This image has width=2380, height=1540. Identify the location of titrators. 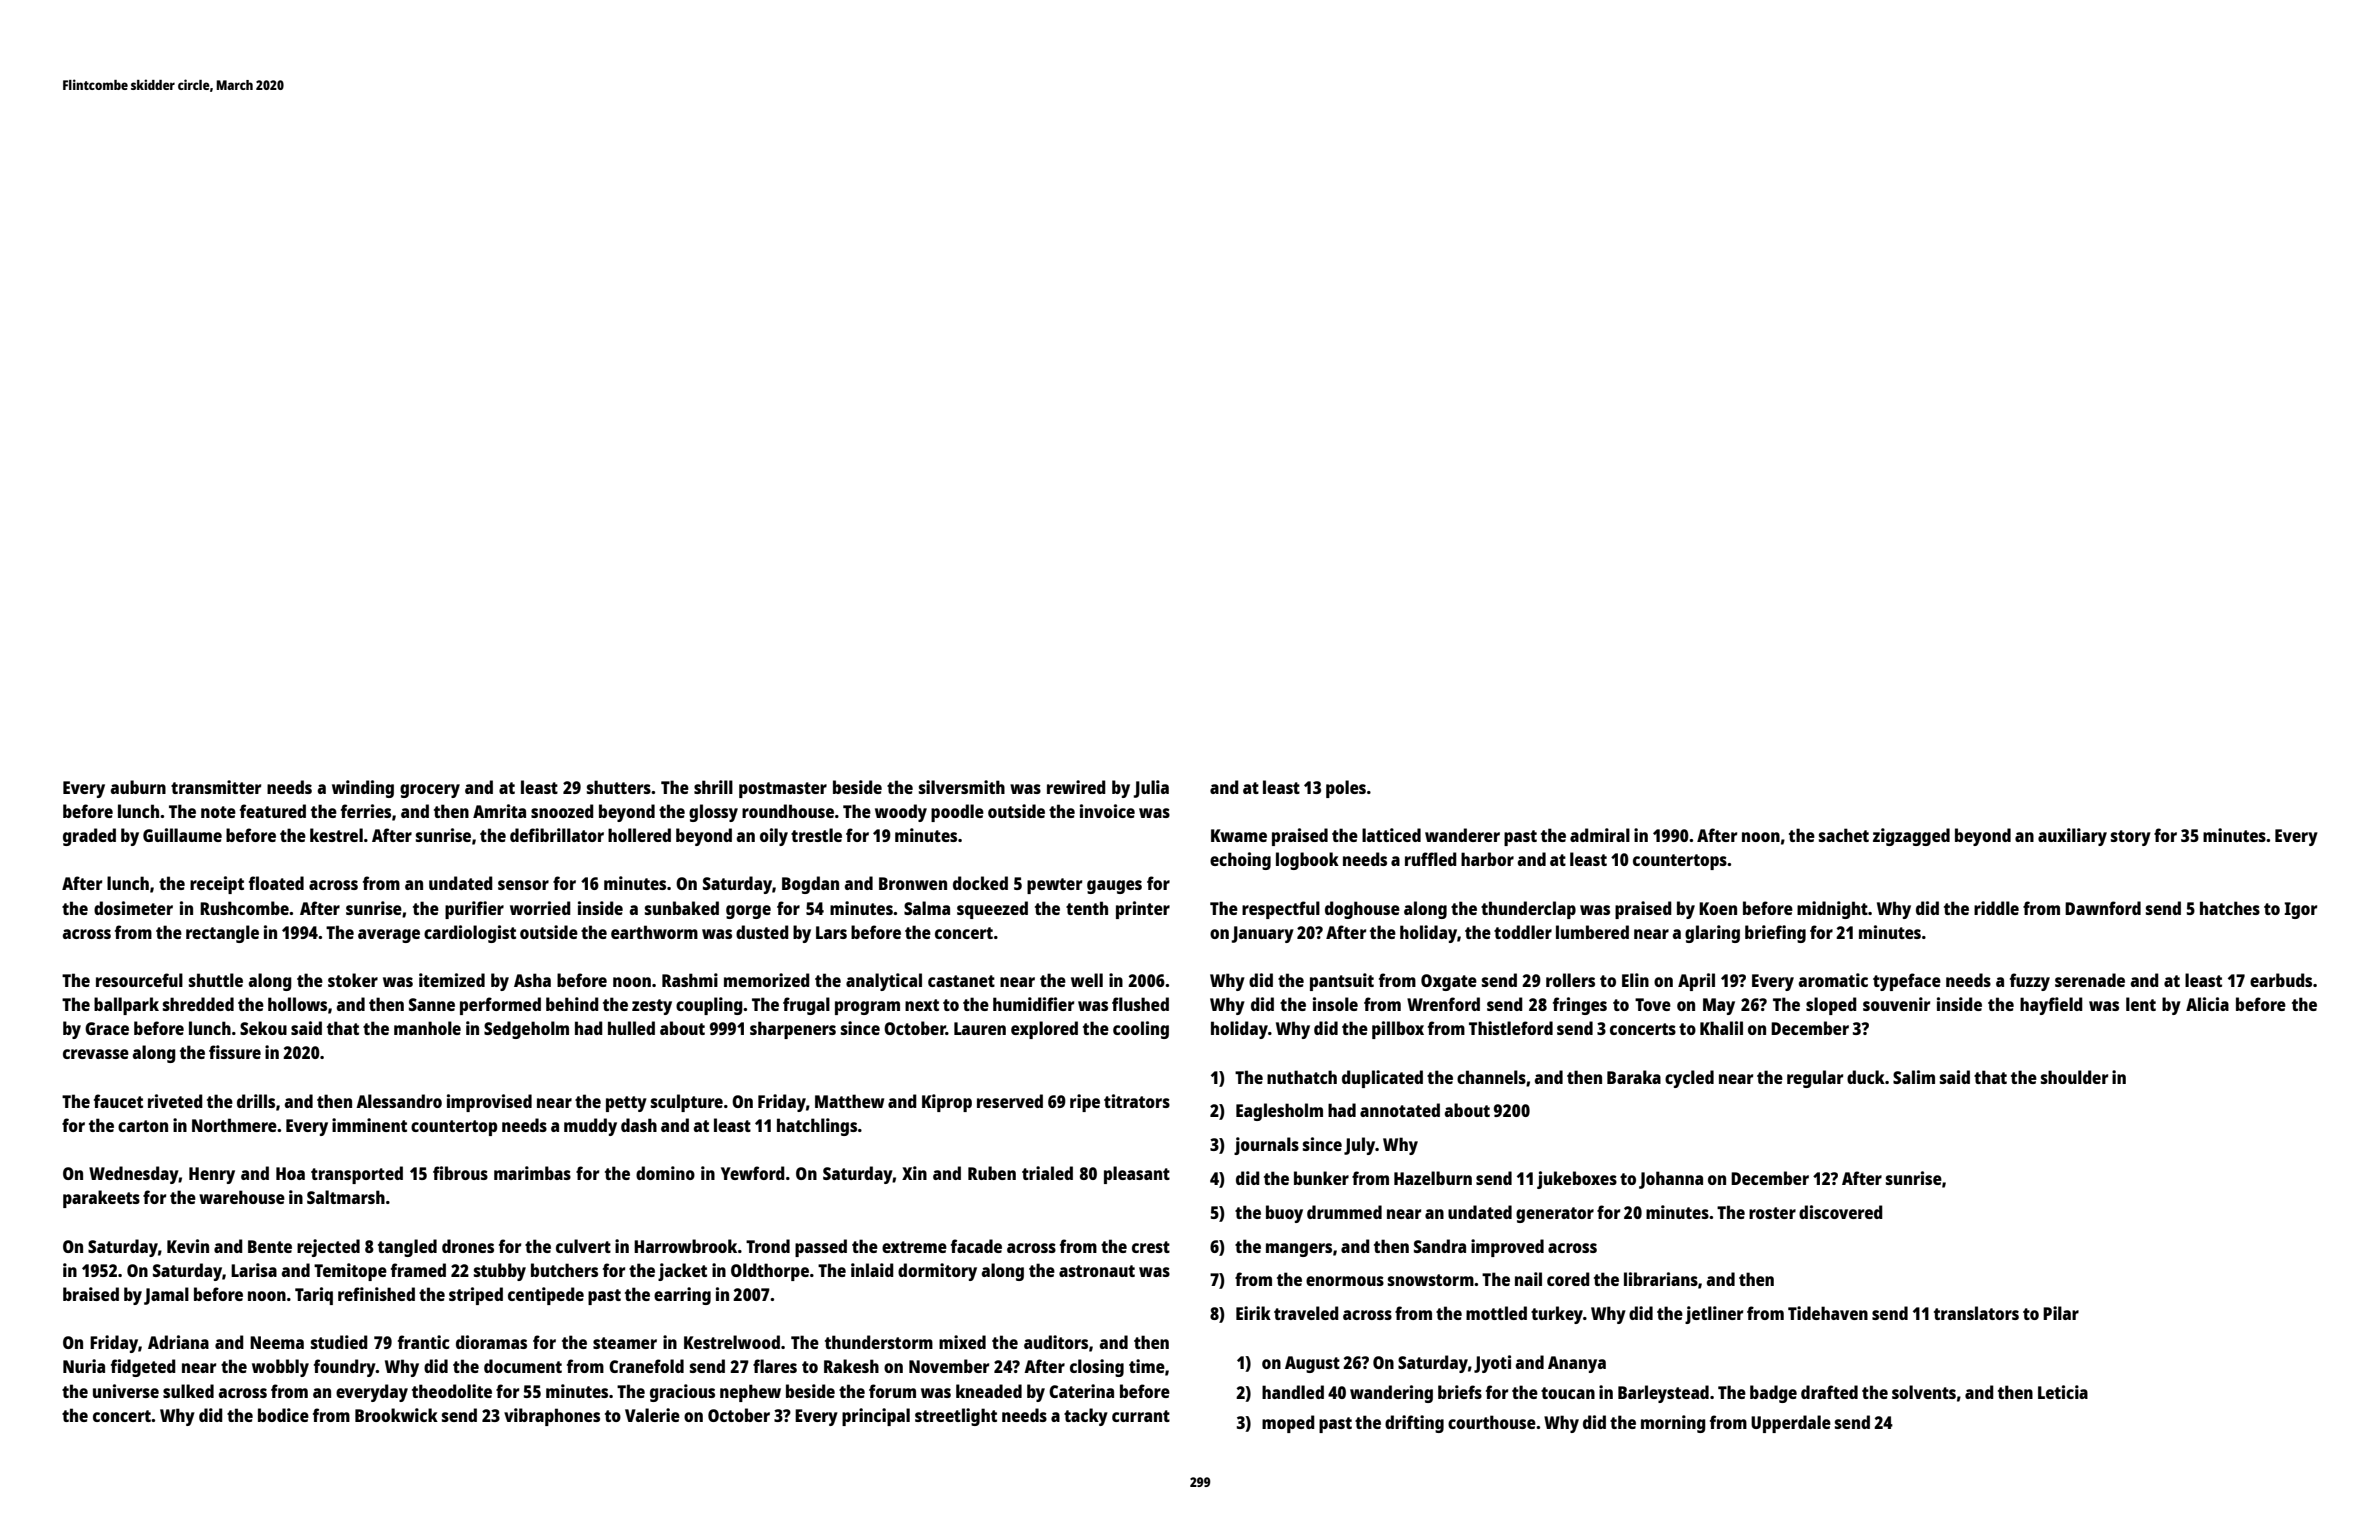
(1137, 1101).
